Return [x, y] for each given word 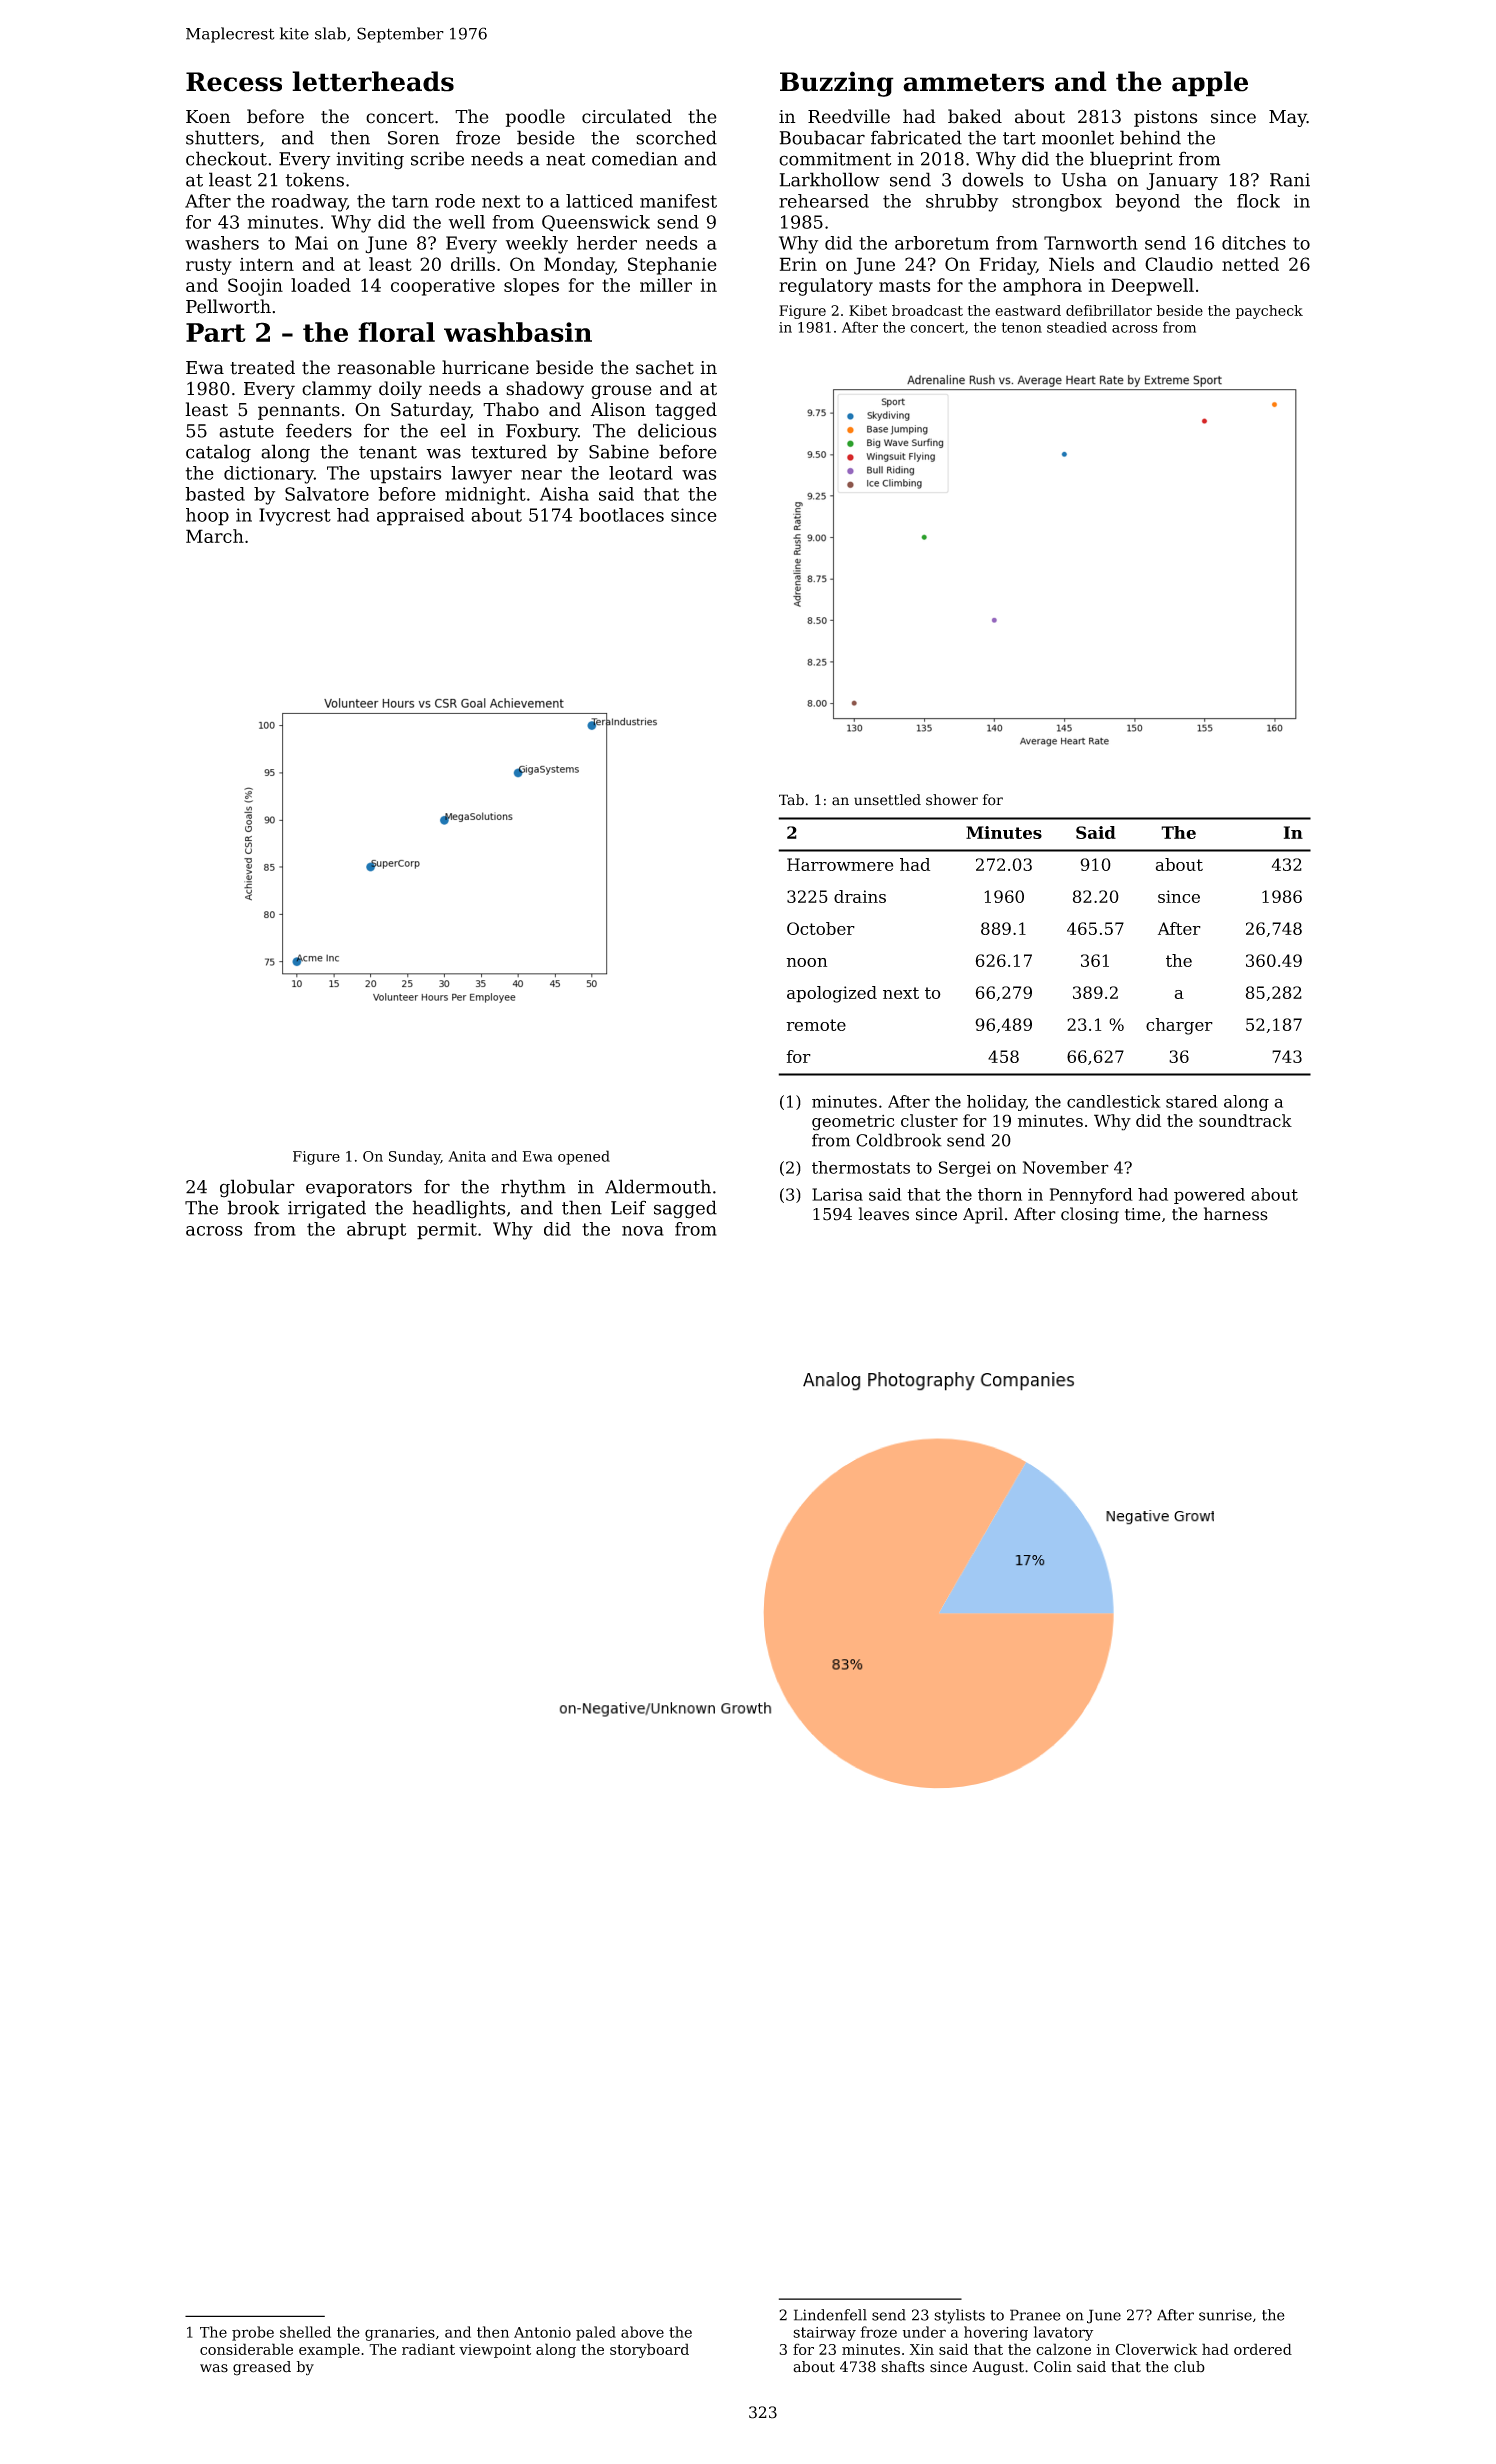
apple [1210, 84]
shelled [305, 2332]
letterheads [373, 81]
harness [1236, 1214]
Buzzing [837, 84]
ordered [1263, 2349]
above [642, 2332]
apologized [832, 994]
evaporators [359, 1189]
